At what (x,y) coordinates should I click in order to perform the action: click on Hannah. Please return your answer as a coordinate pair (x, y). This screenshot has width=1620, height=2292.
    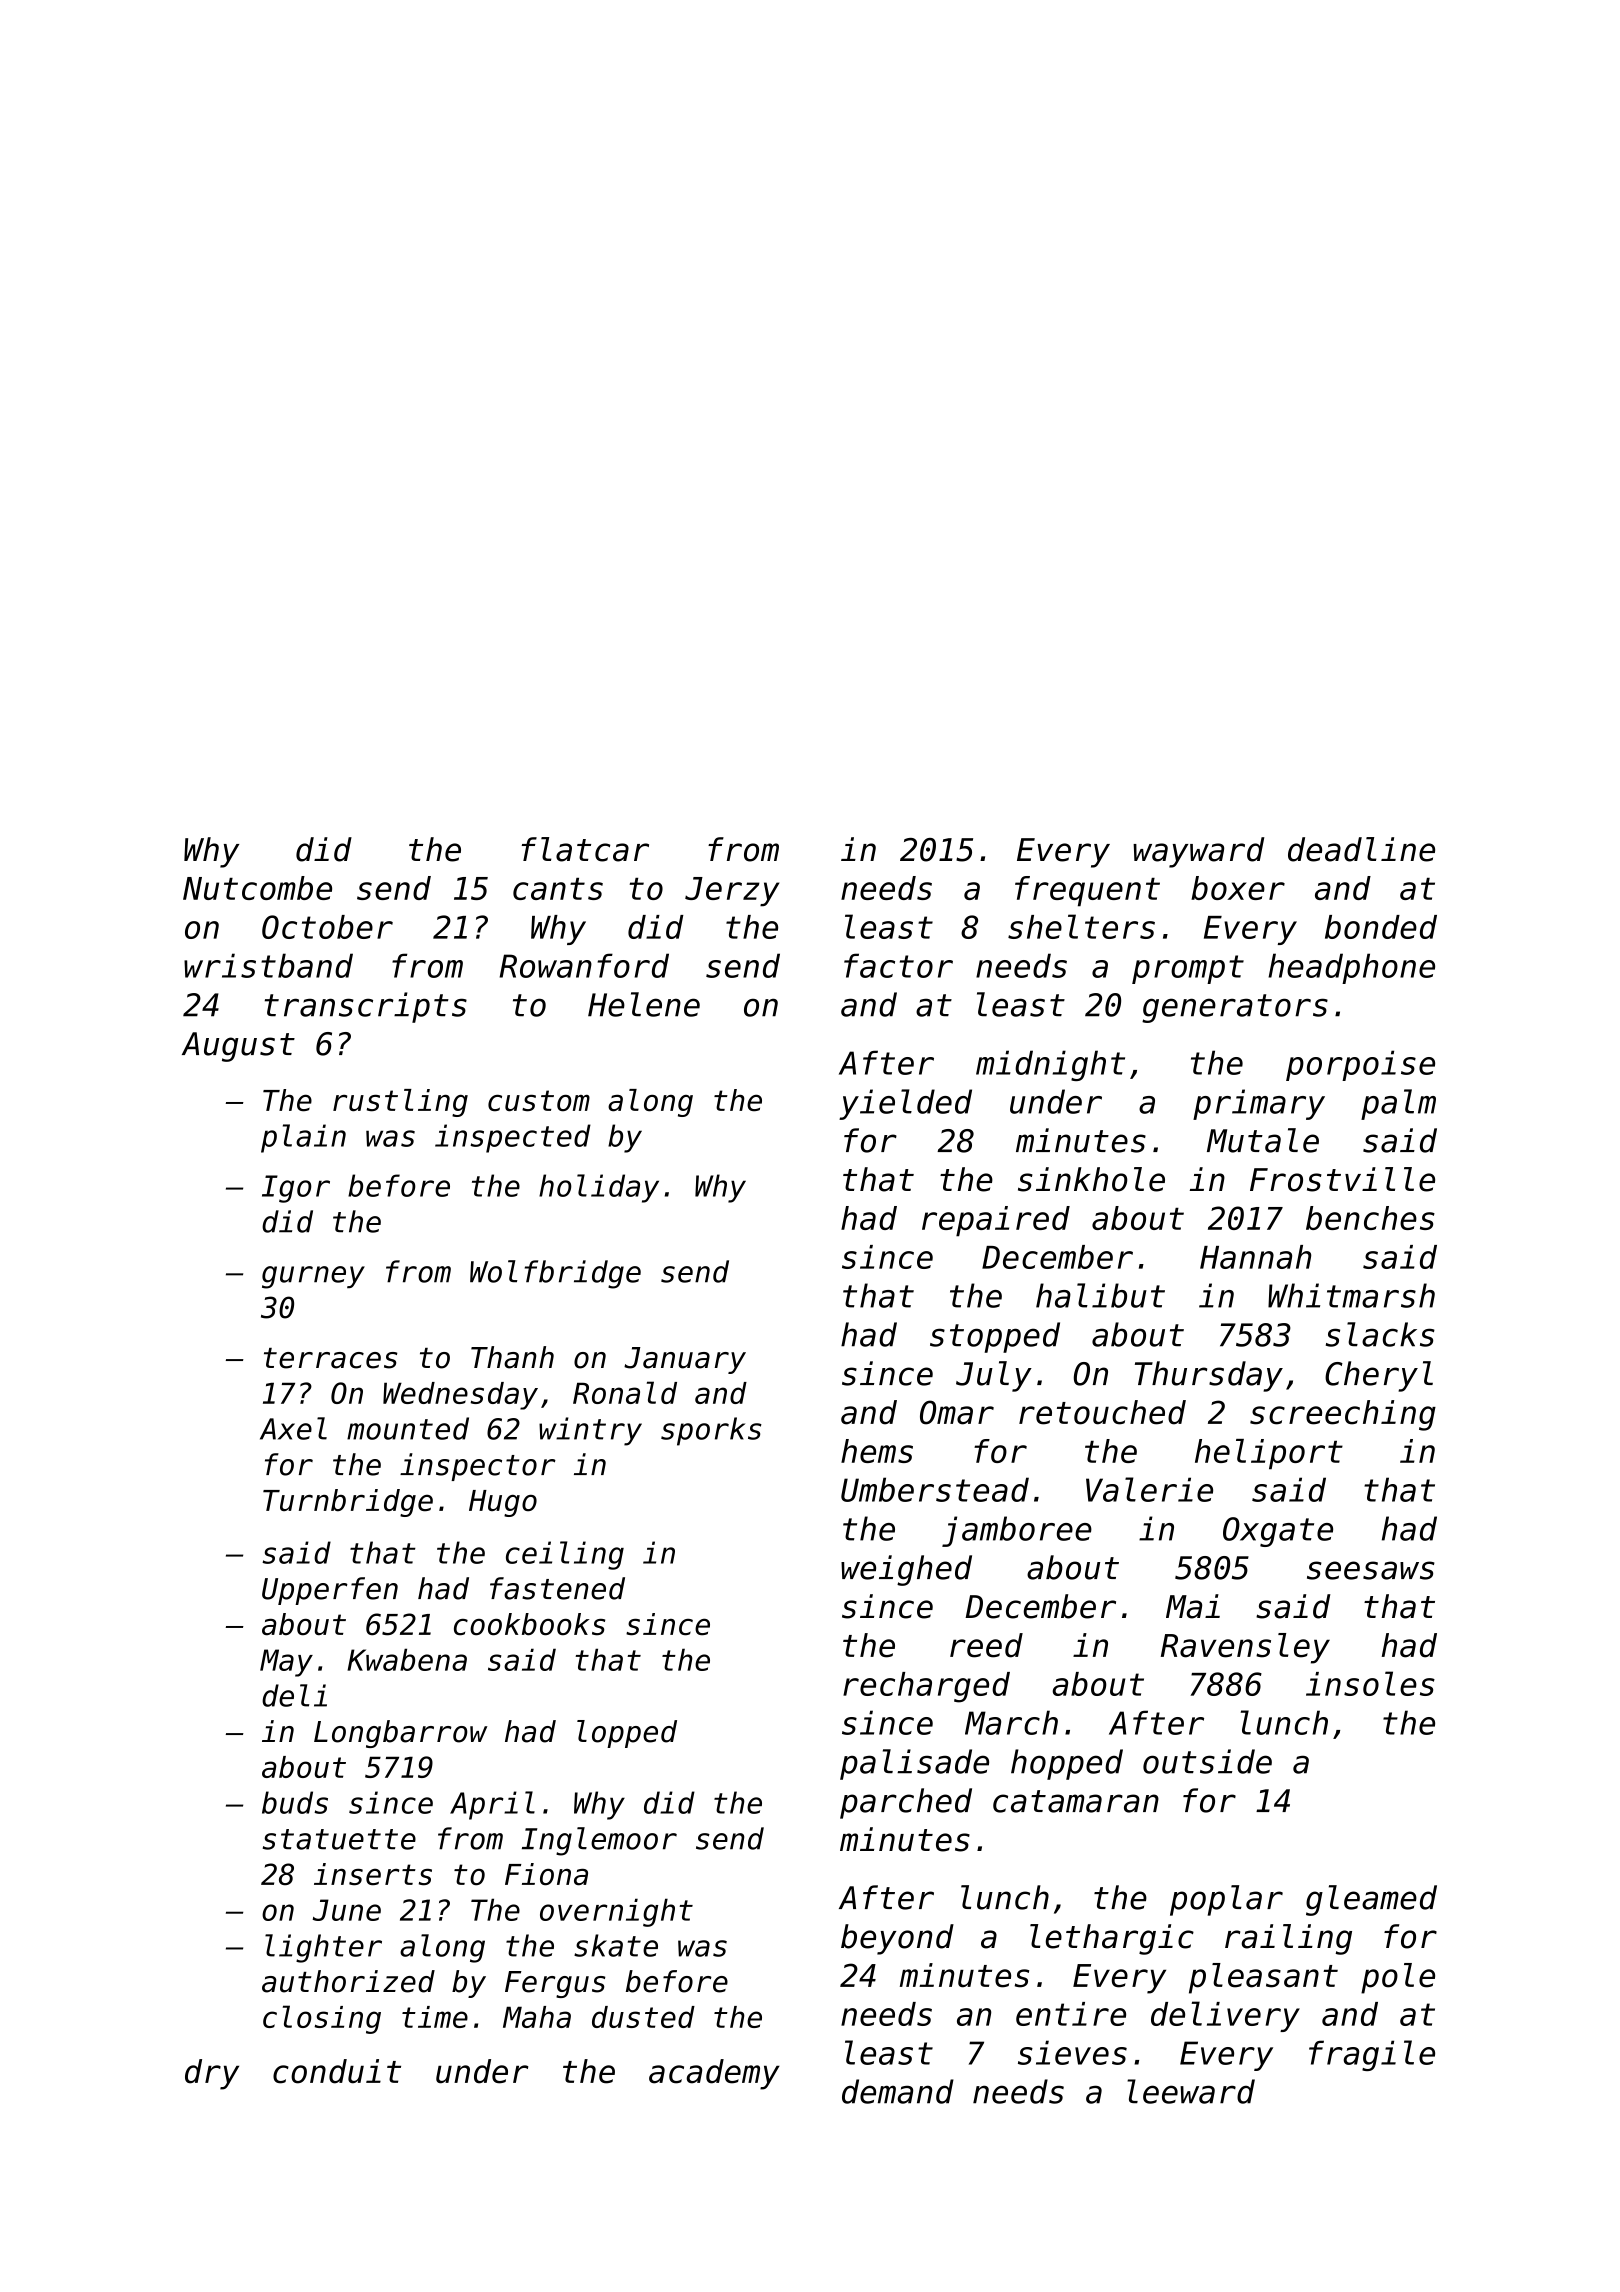
    Looking at the image, I should click on (1255, 1257).
